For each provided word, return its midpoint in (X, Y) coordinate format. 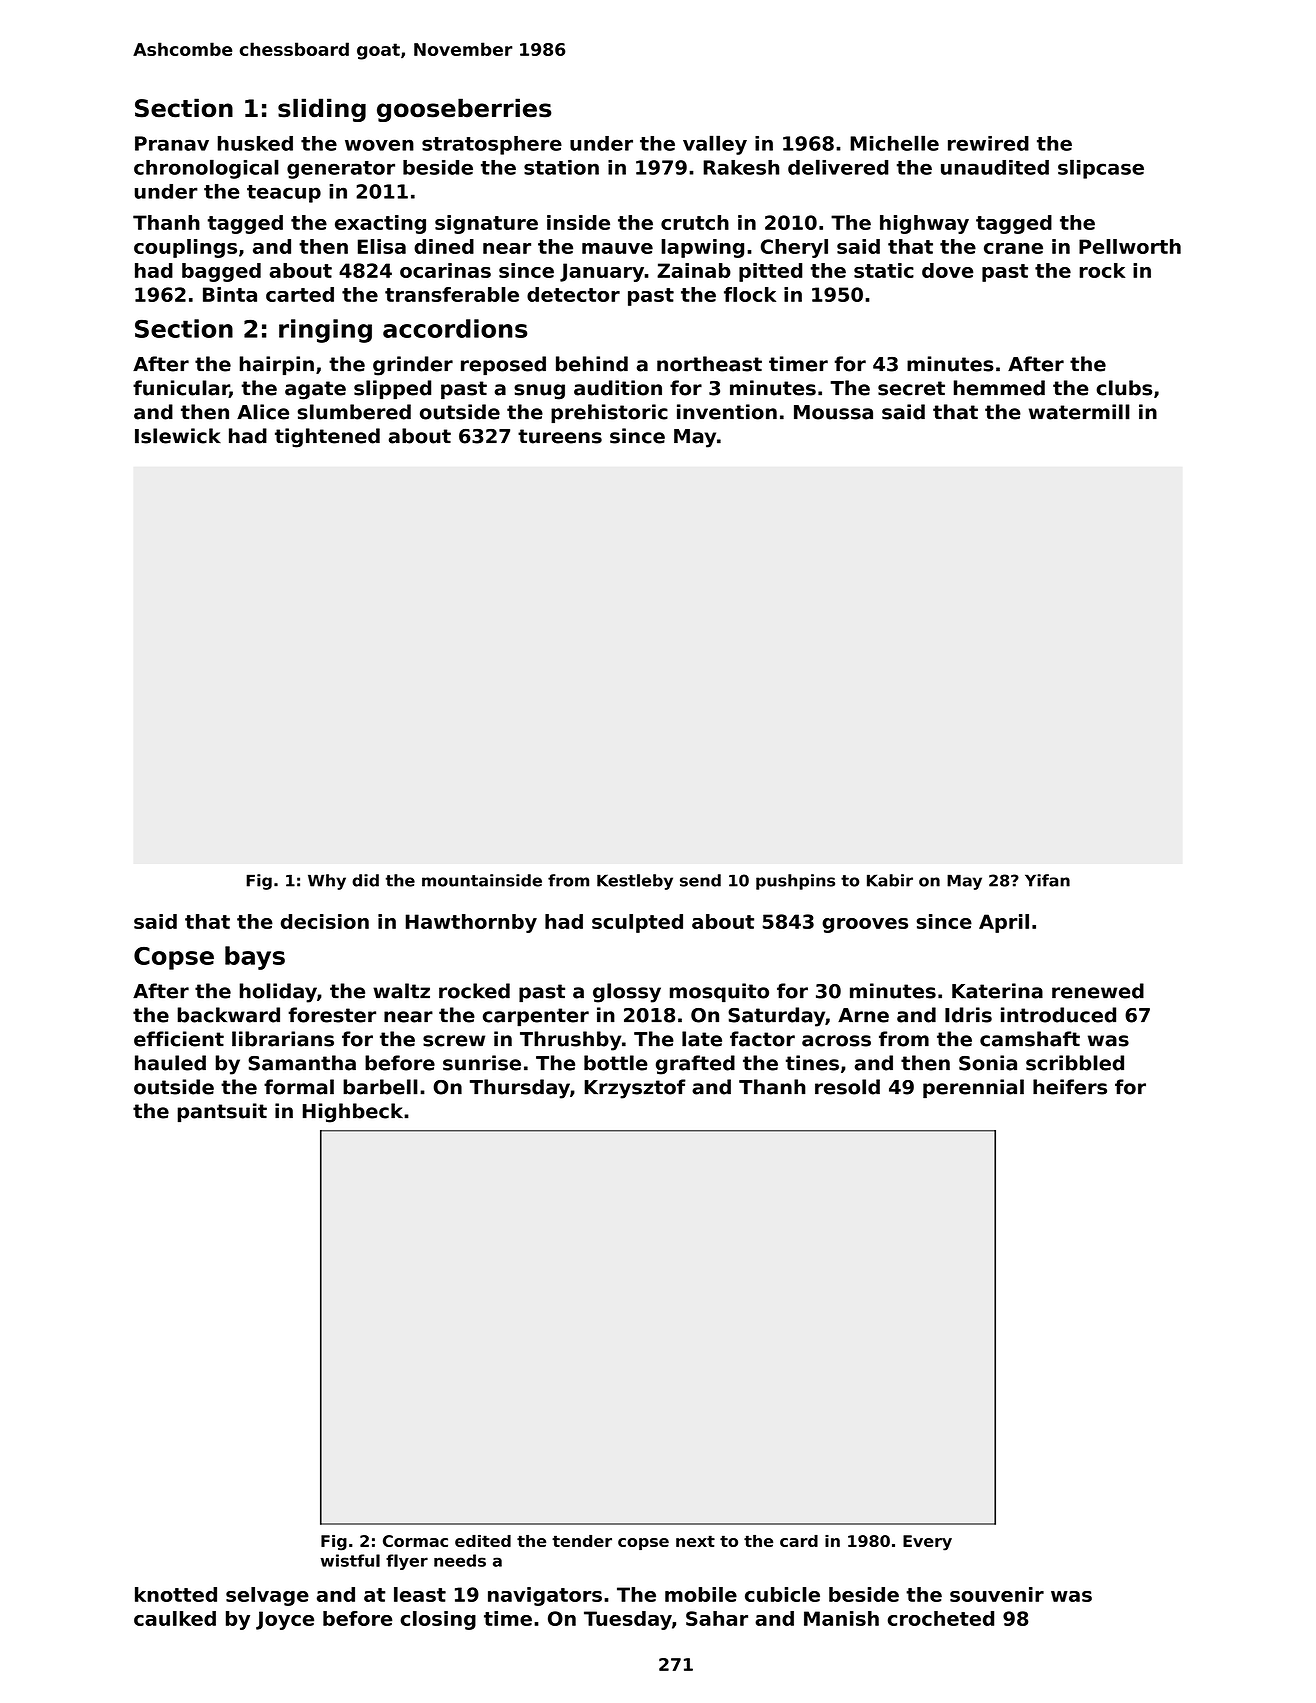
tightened (327, 438)
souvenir (997, 1594)
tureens (560, 436)
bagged (221, 272)
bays (255, 958)
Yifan (1047, 880)
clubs (1124, 388)
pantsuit (222, 1112)
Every (927, 1543)
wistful (350, 1560)
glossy (627, 993)
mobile (701, 1594)
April (1004, 923)
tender (582, 1541)
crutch (695, 222)
